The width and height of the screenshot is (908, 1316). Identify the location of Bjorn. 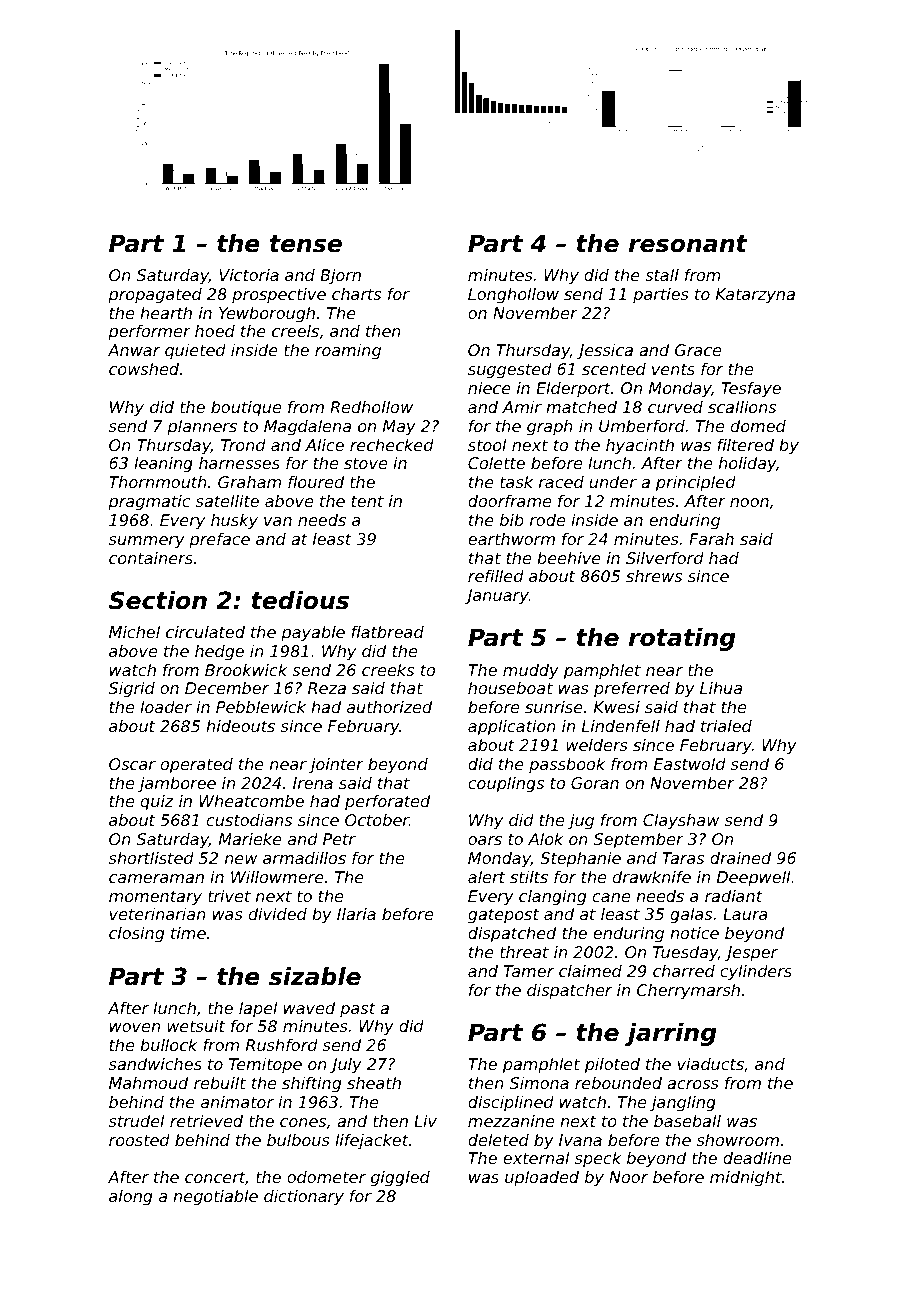
(340, 277).
